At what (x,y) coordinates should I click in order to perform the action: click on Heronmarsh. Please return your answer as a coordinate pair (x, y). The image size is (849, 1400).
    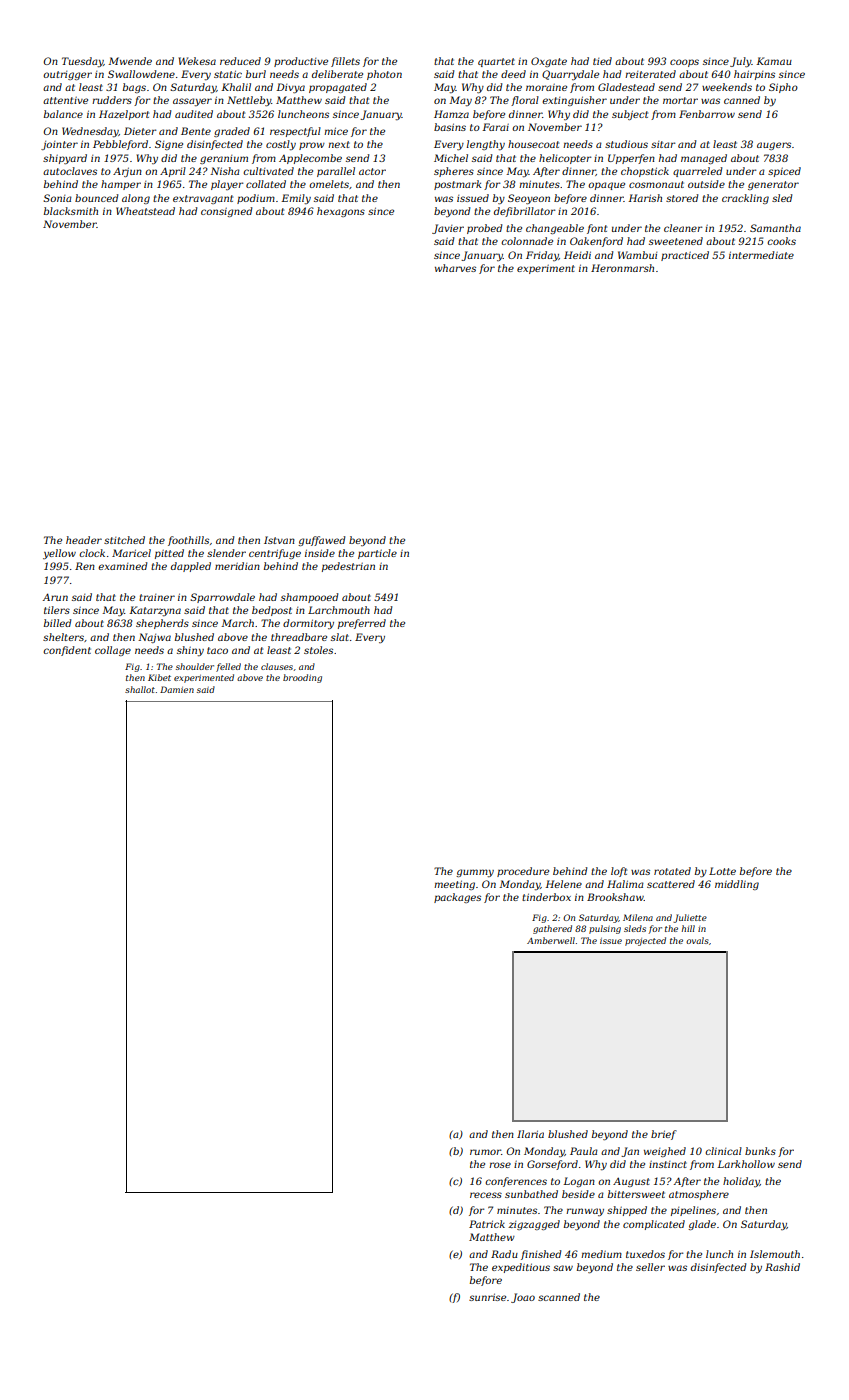
    Looking at the image, I should click on (622, 268).
